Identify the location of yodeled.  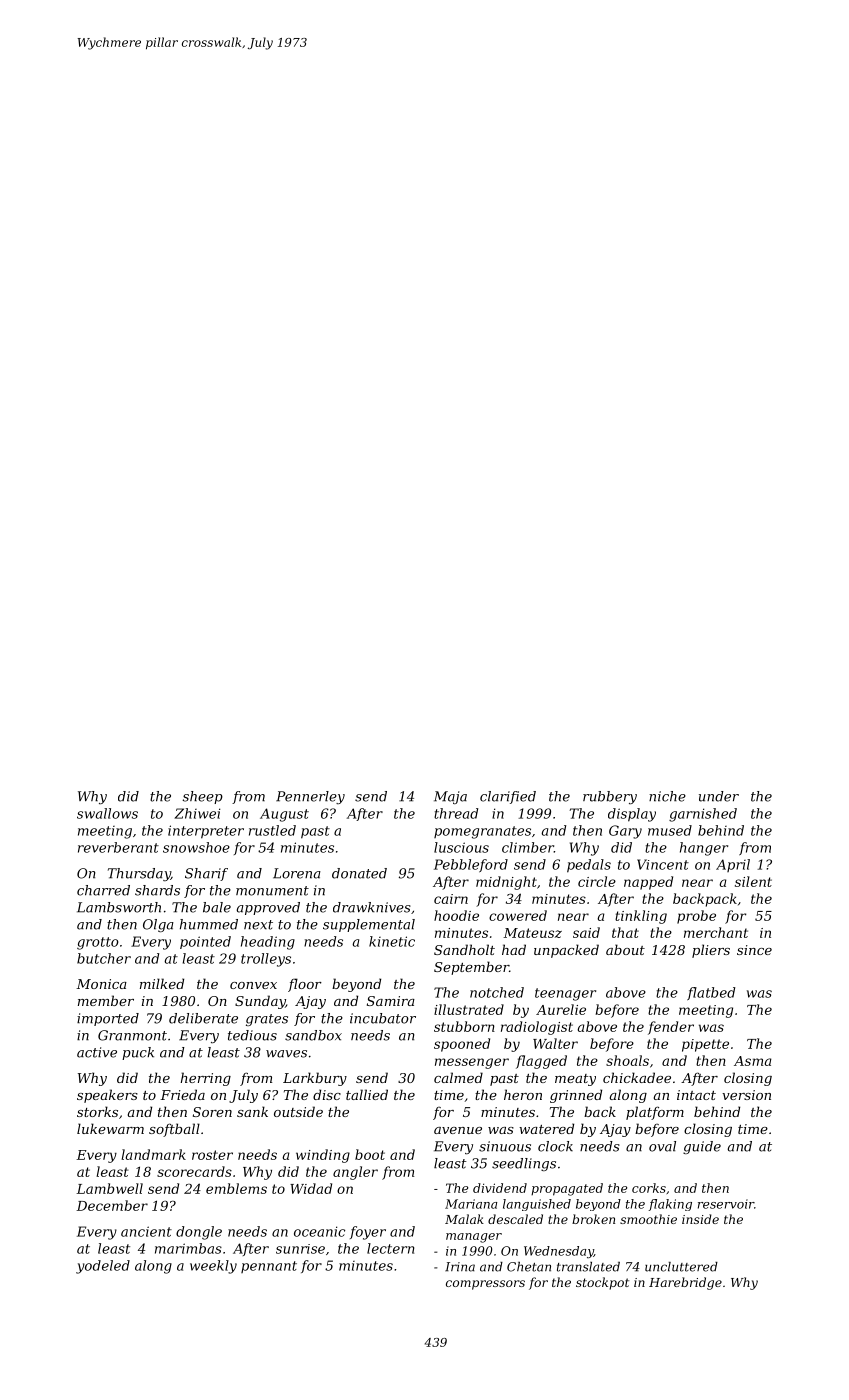
(103, 1267).
